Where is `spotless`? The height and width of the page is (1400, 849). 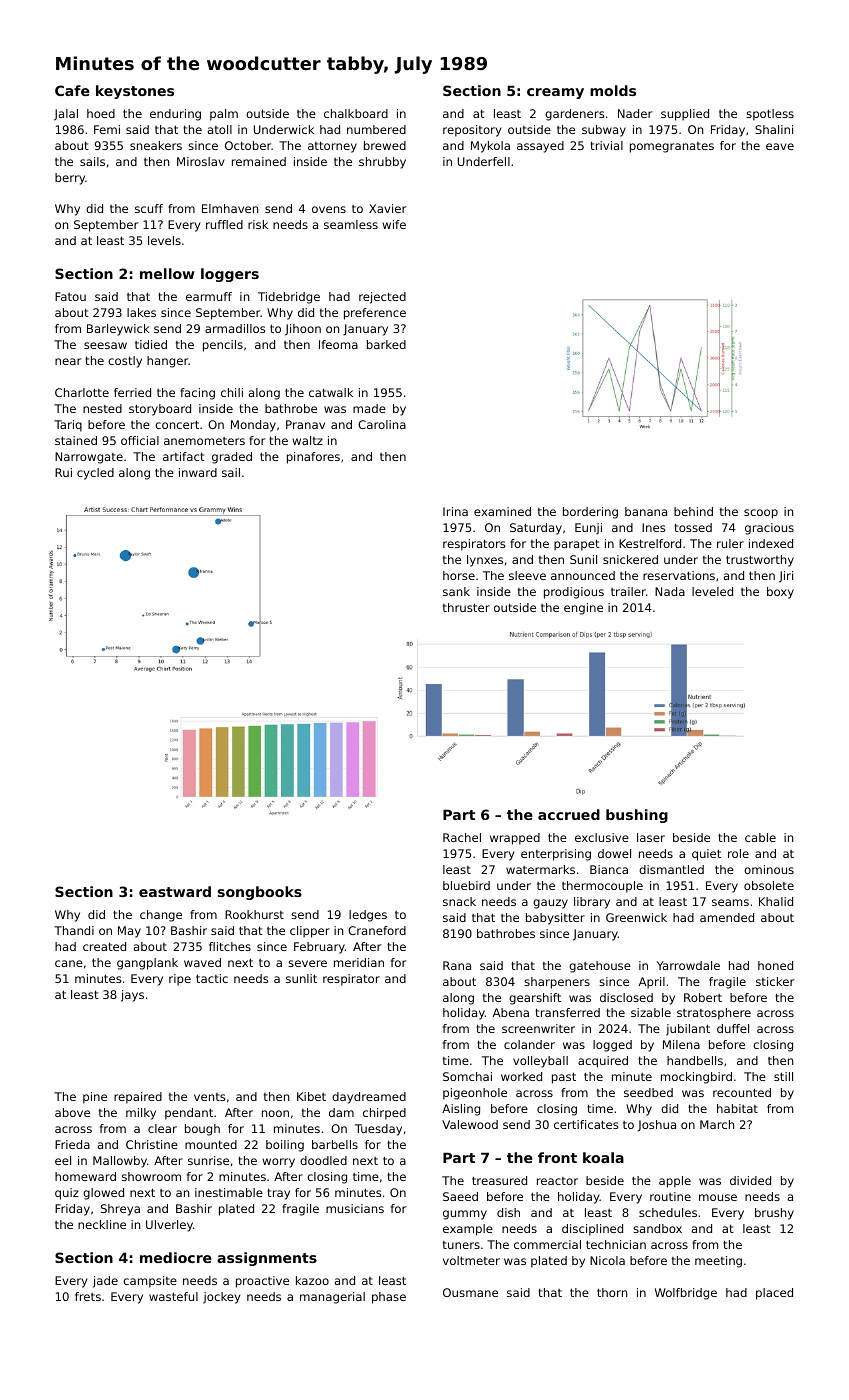
spotless is located at coordinates (770, 115).
